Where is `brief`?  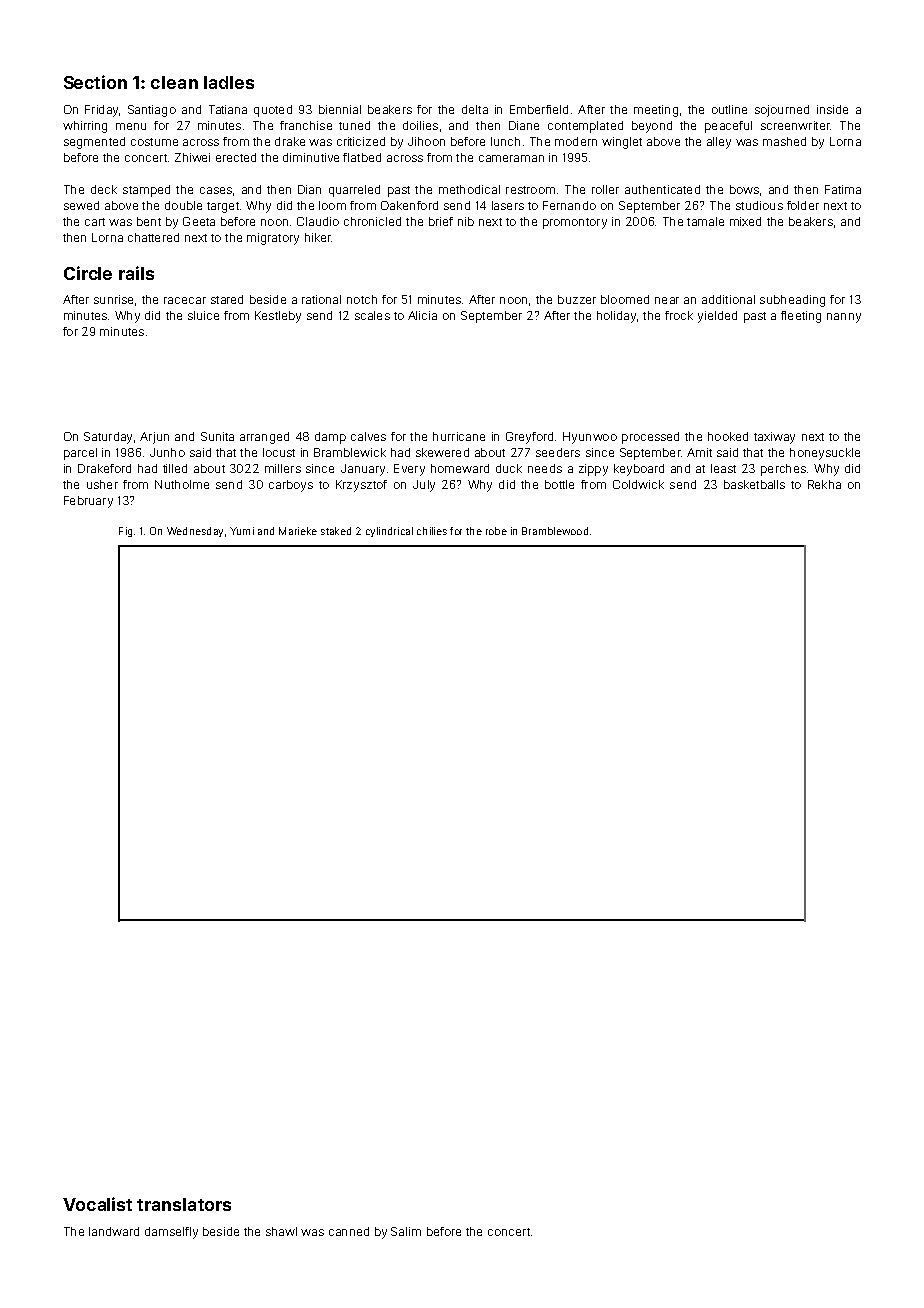 brief is located at coordinates (441, 221).
